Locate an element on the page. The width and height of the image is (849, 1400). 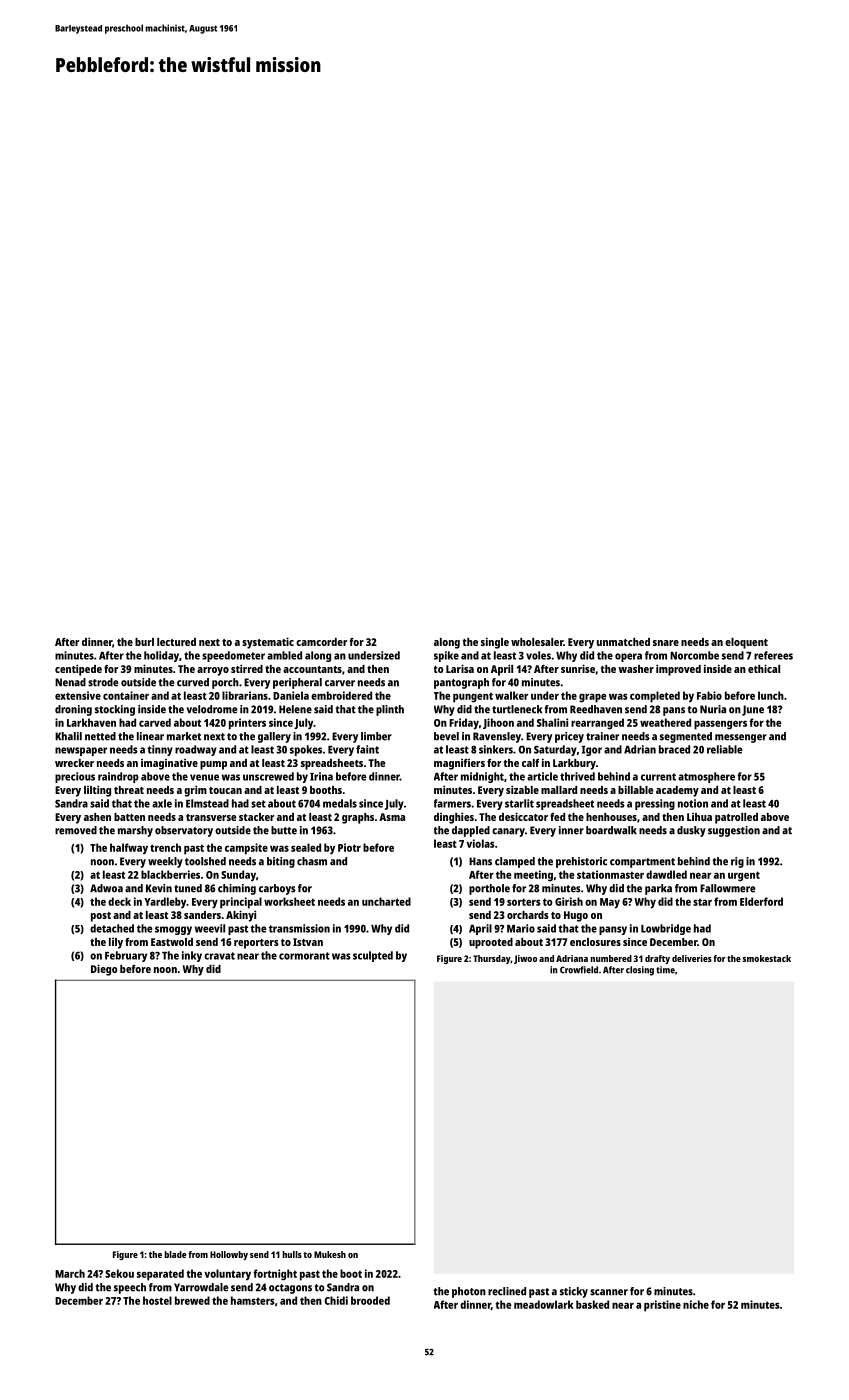
sculpted is located at coordinates (373, 956).
